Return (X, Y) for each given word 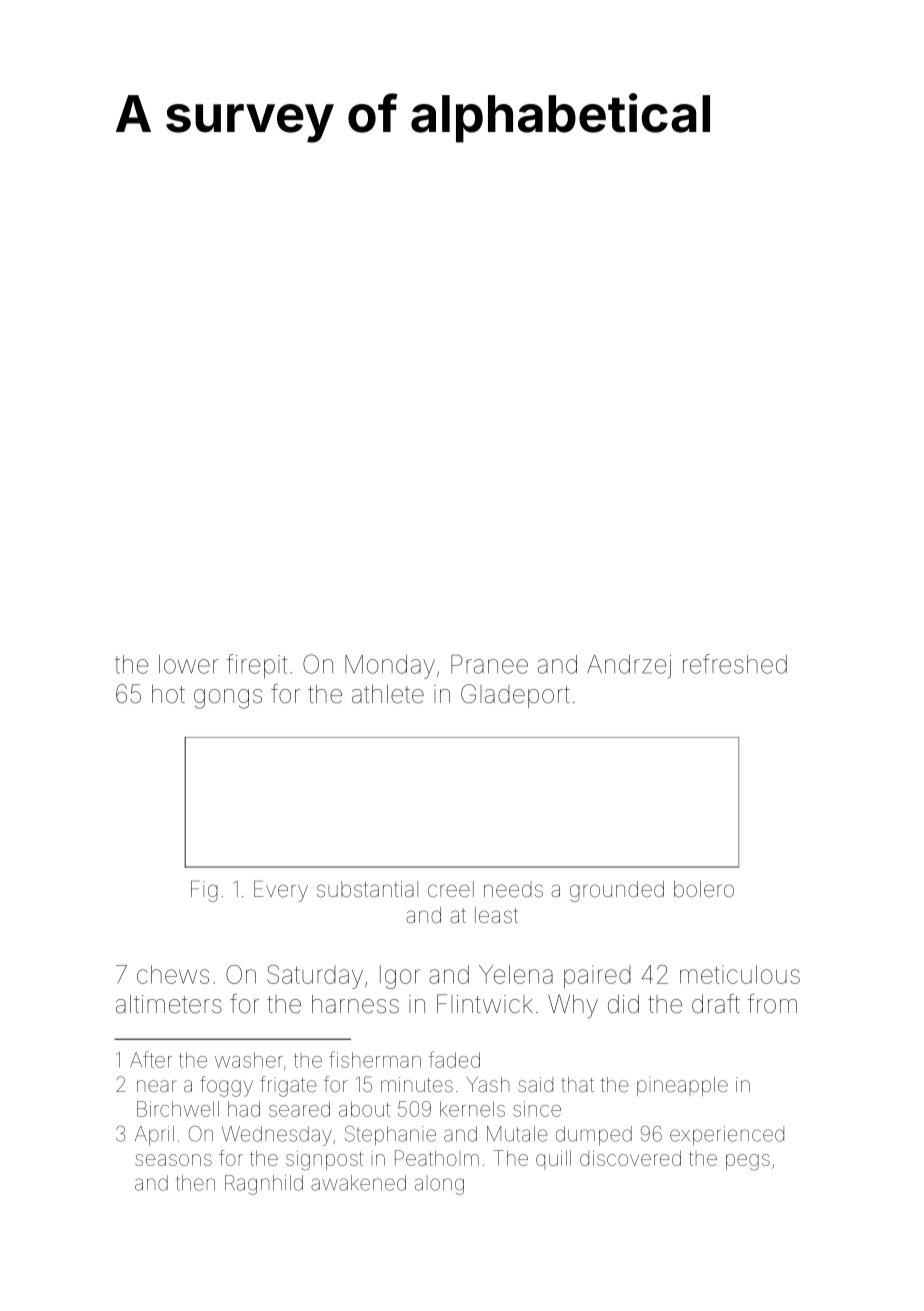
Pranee (489, 664)
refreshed (735, 664)
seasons (173, 1160)
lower (189, 664)
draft (716, 1004)
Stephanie (390, 1135)
